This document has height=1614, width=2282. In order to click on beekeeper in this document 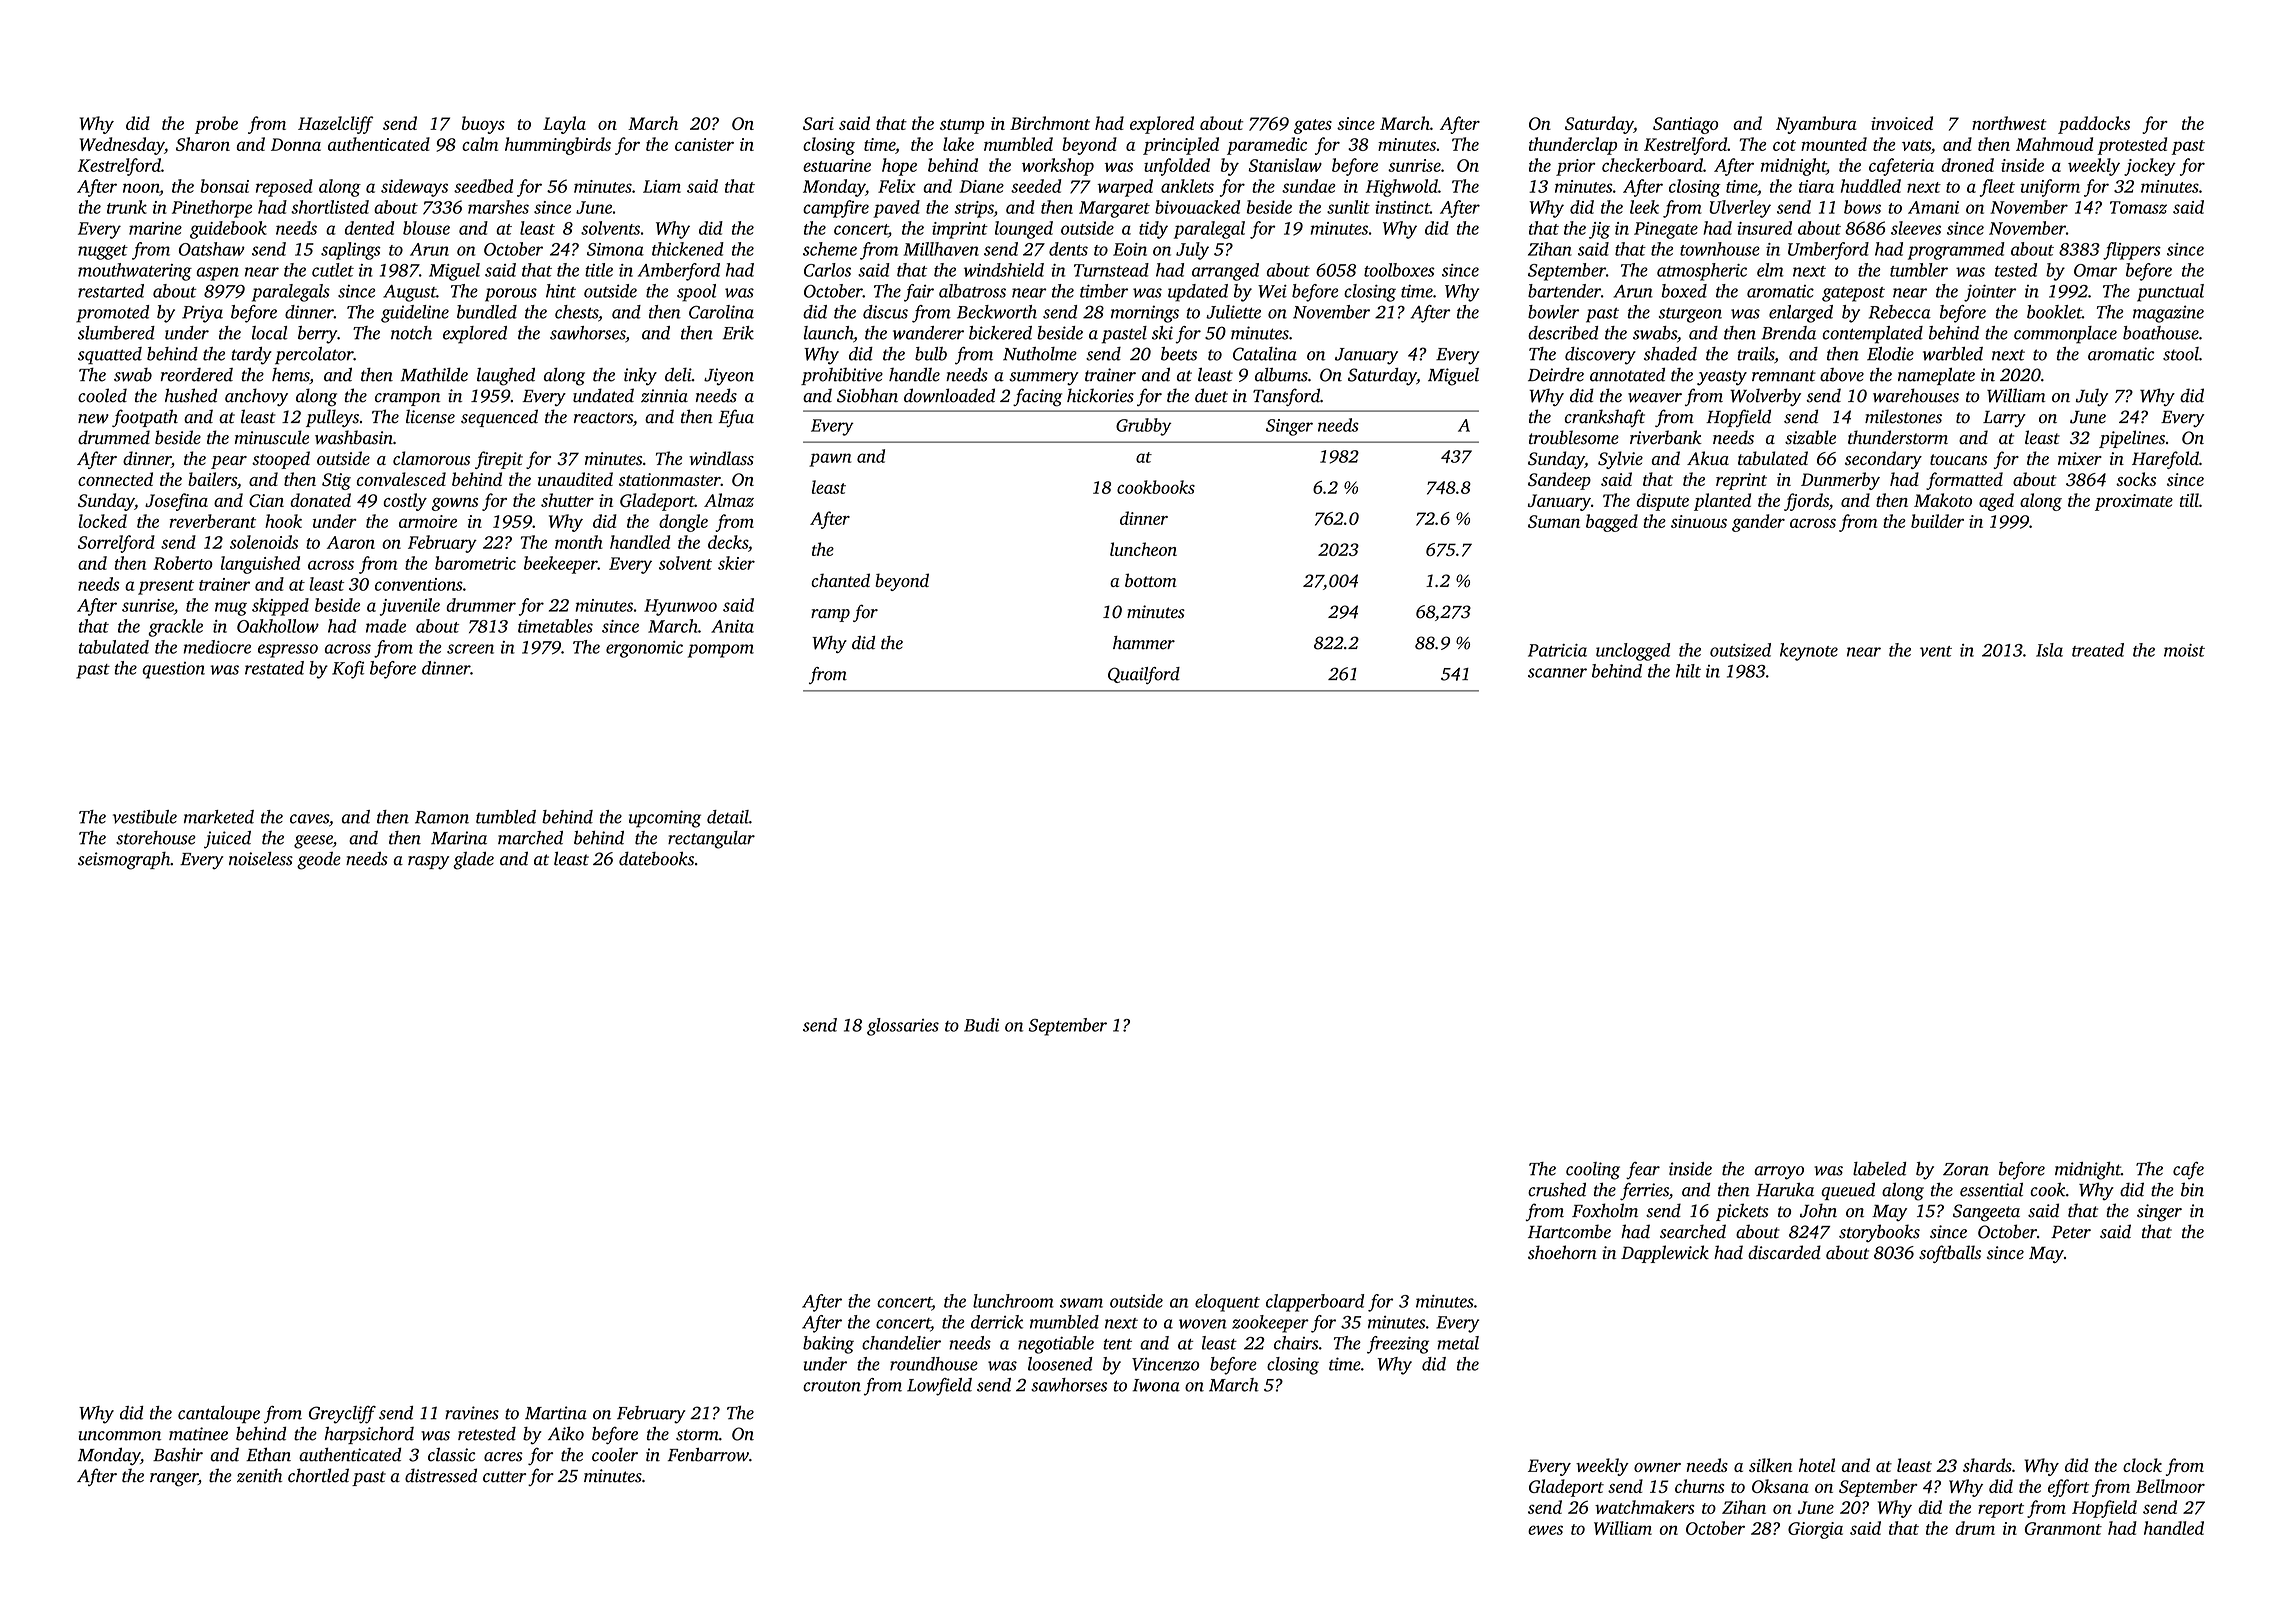, I will do `click(561, 565)`.
